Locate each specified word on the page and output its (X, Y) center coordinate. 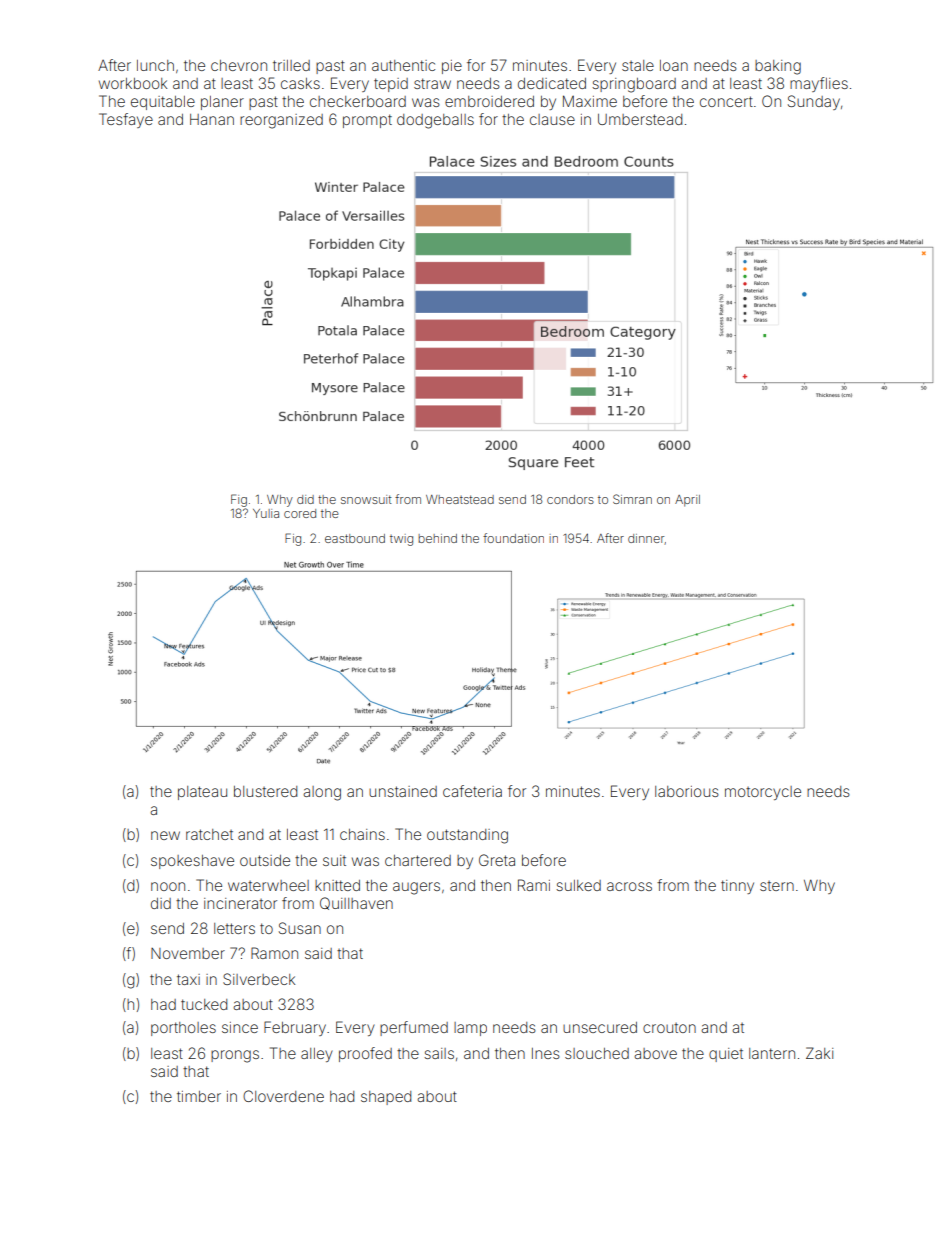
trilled (291, 65)
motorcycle (763, 793)
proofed (365, 1054)
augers (416, 888)
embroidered (489, 101)
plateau (202, 793)
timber (199, 1096)
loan (674, 65)
